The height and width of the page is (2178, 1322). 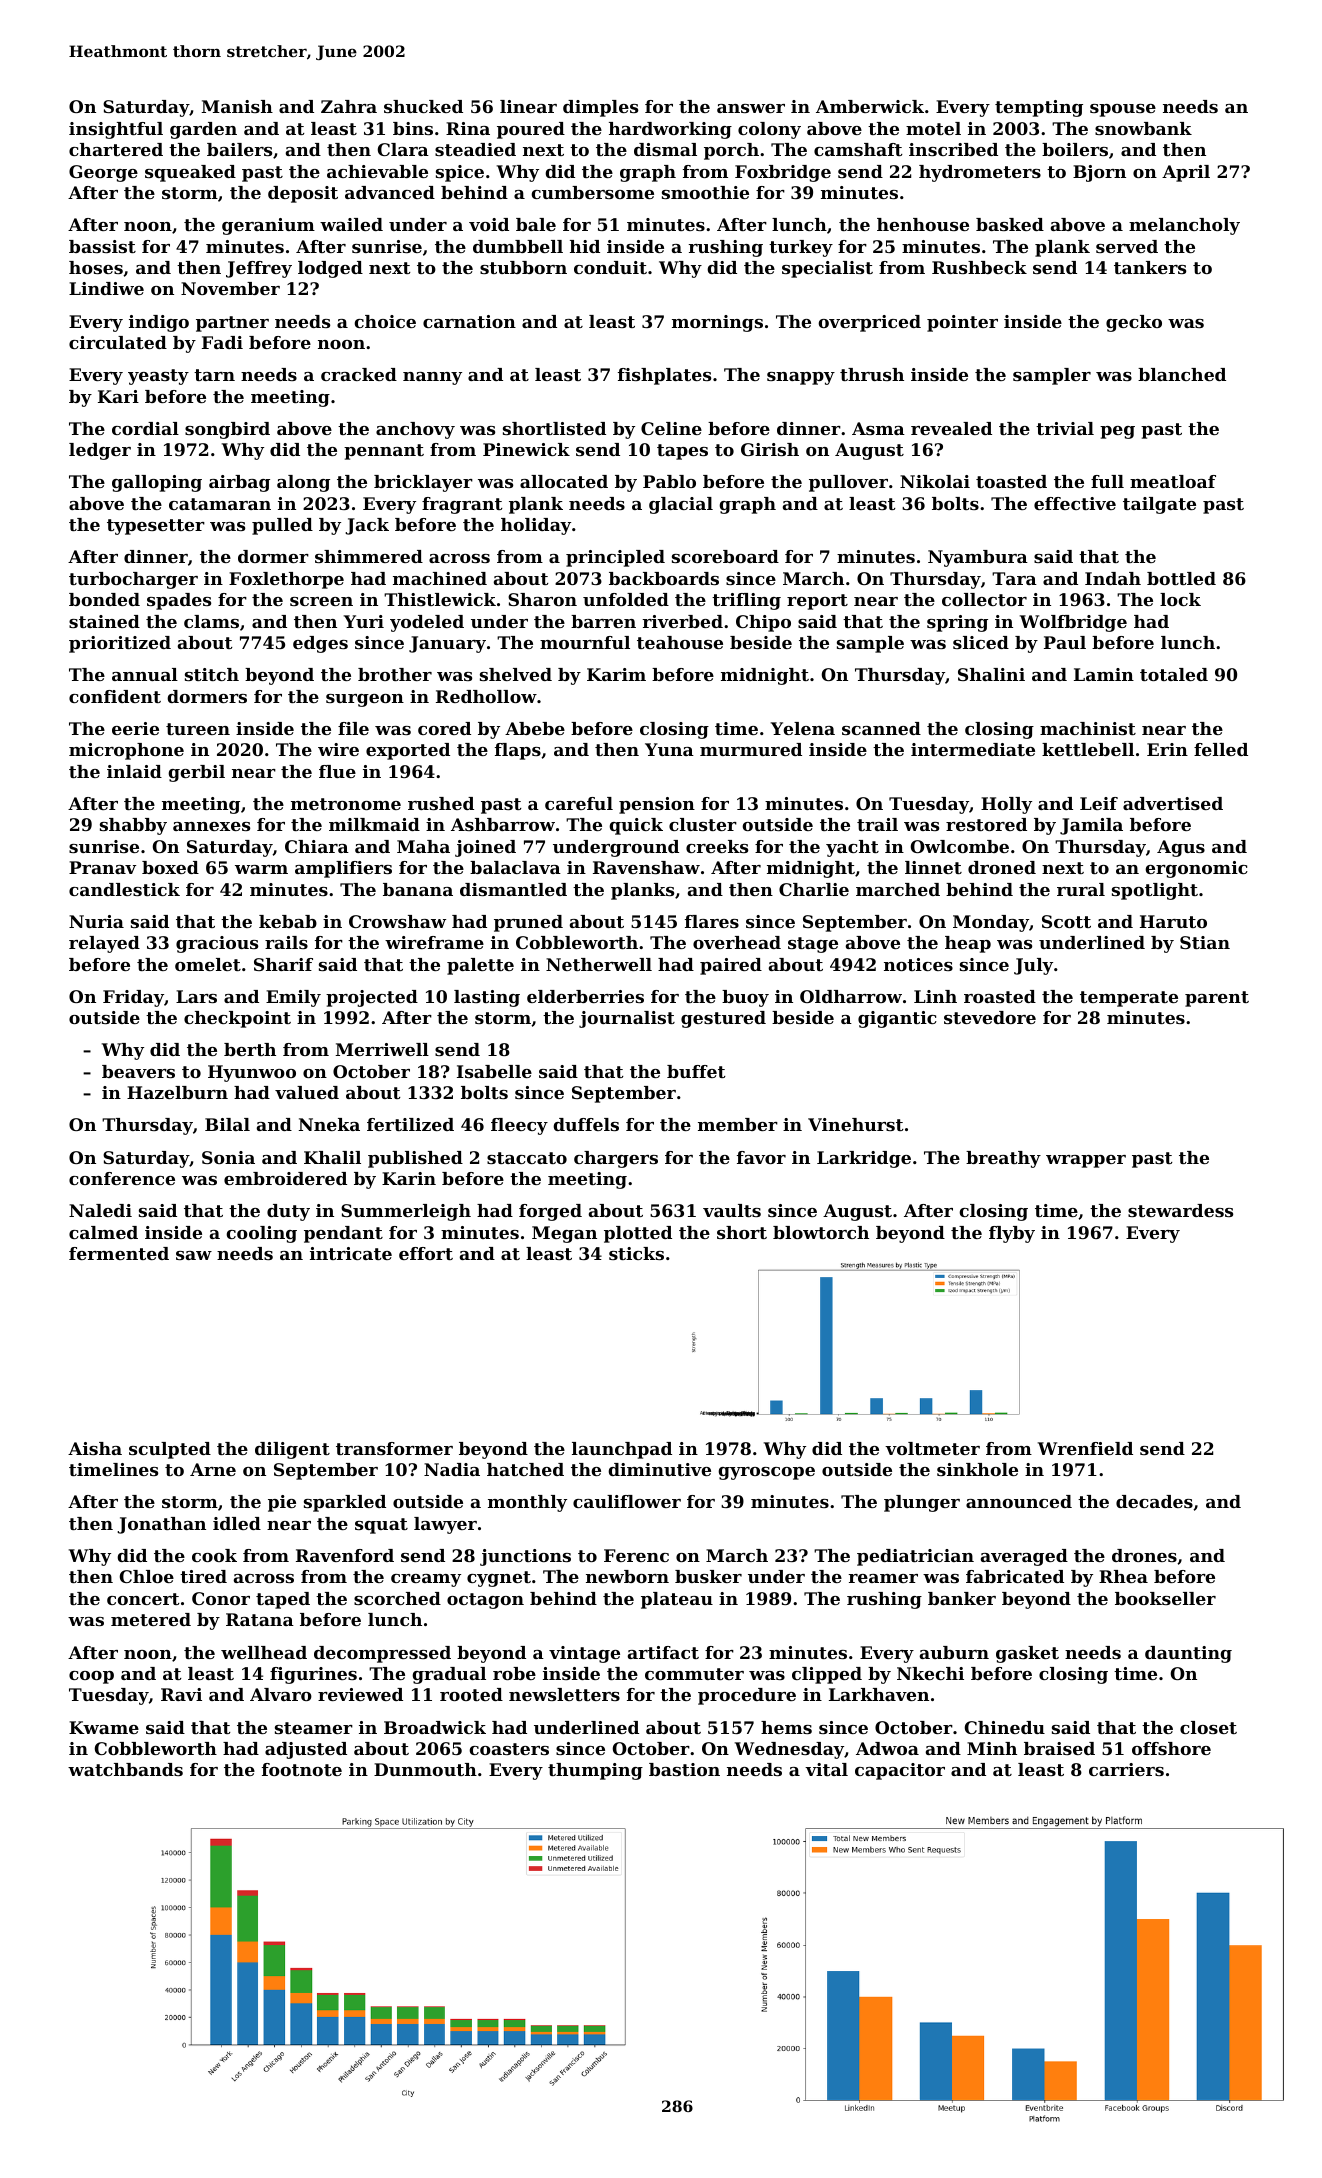 I want to click on carriers, so click(x=1126, y=1769).
